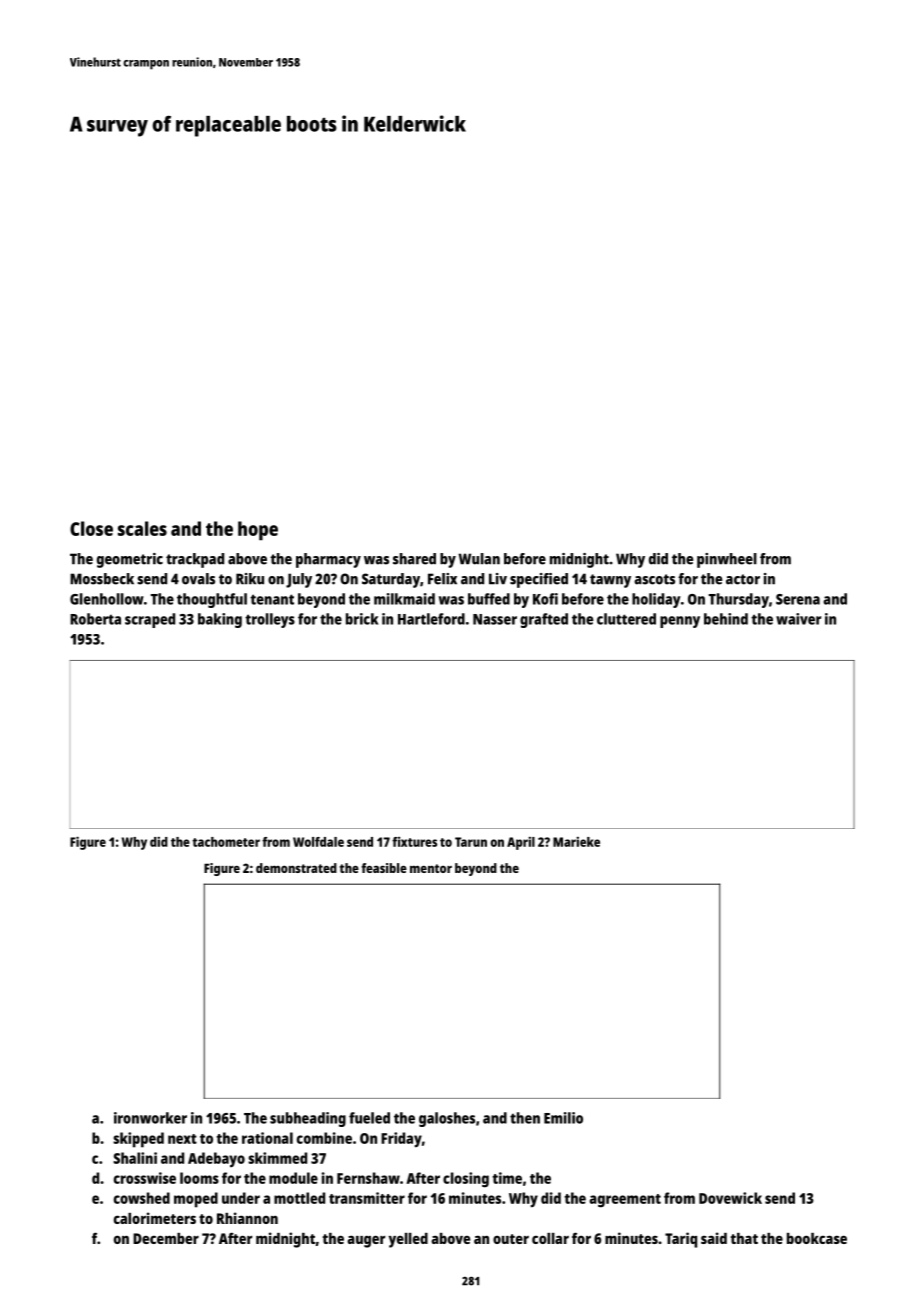 The width and height of the page is (924, 1308). Describe the element at coordinates (308, 1119) in the page. I see `subheading` at that location.
